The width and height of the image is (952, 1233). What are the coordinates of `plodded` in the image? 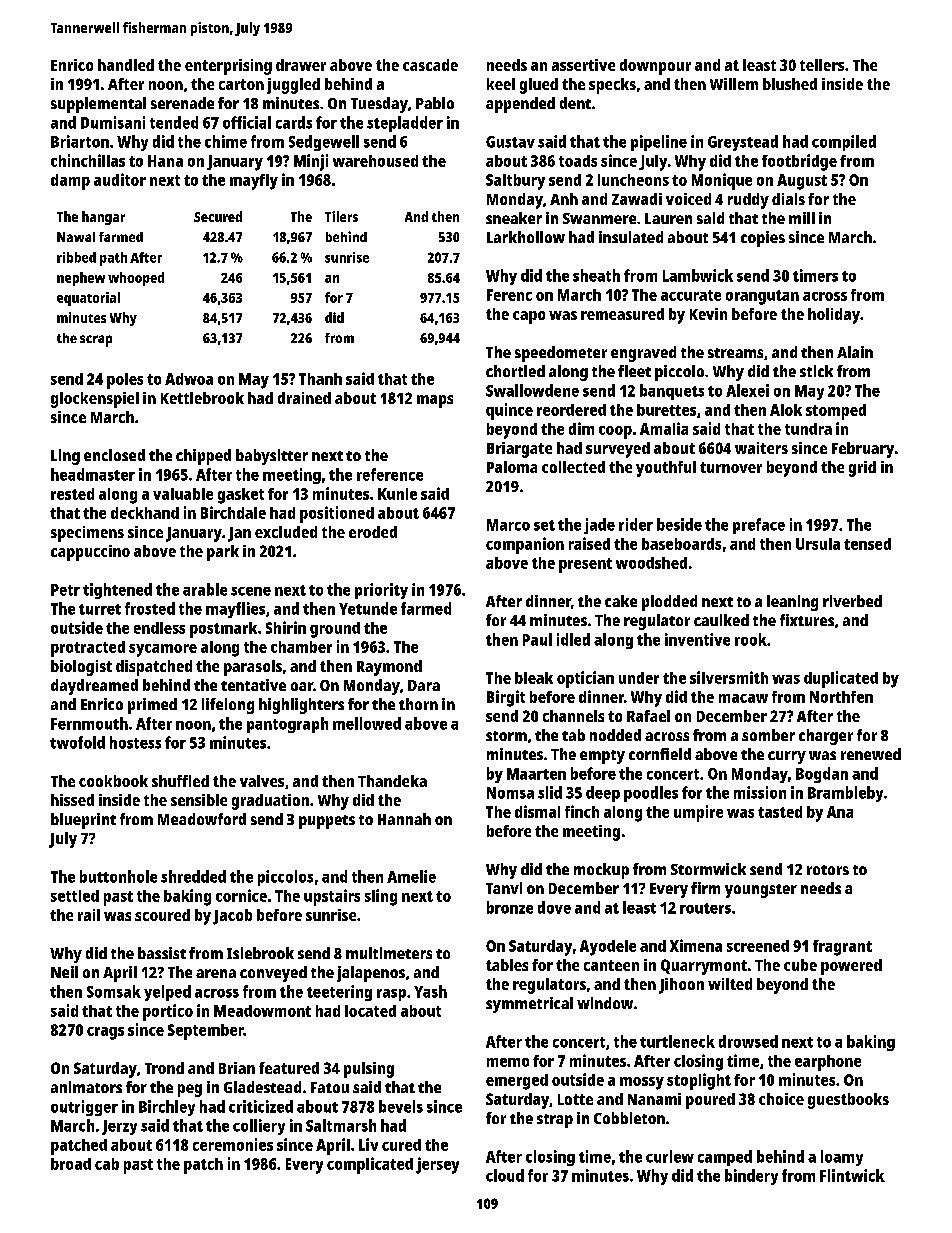 It's located at (669, 603).
